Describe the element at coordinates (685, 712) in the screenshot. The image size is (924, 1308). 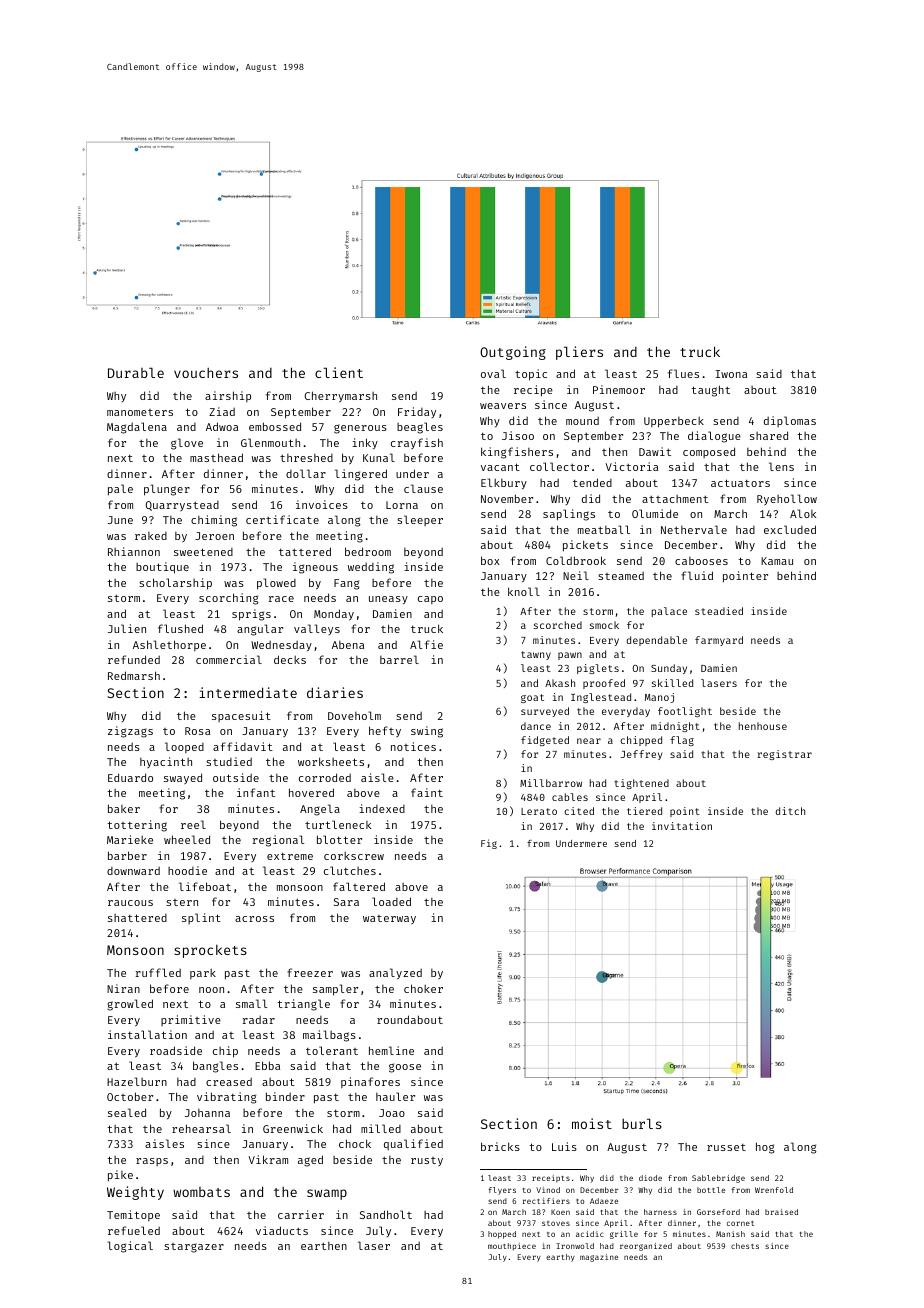
I see `footlight` at that location.
